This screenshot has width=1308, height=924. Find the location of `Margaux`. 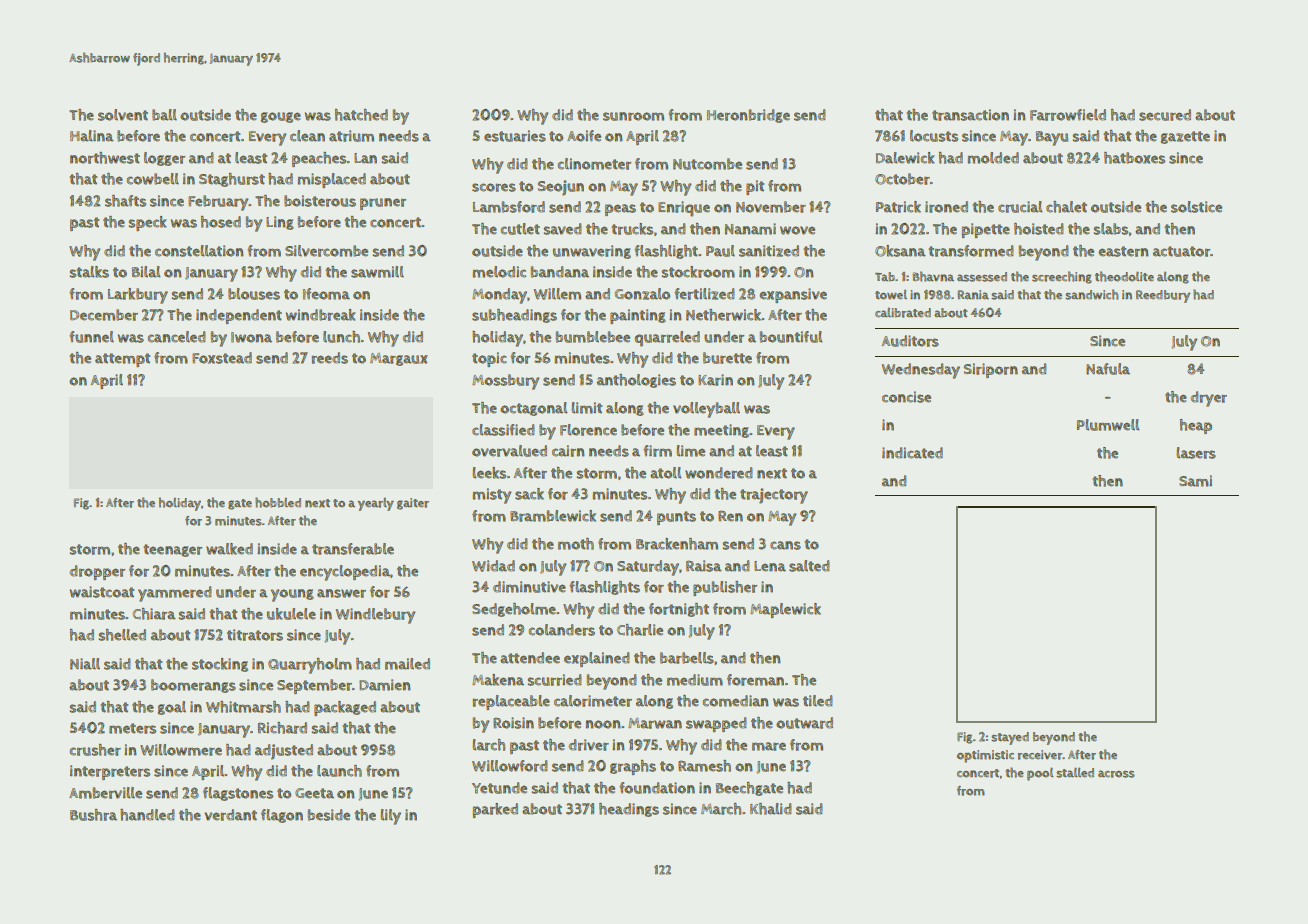

Margaux is located at coordinates (399, 359).
